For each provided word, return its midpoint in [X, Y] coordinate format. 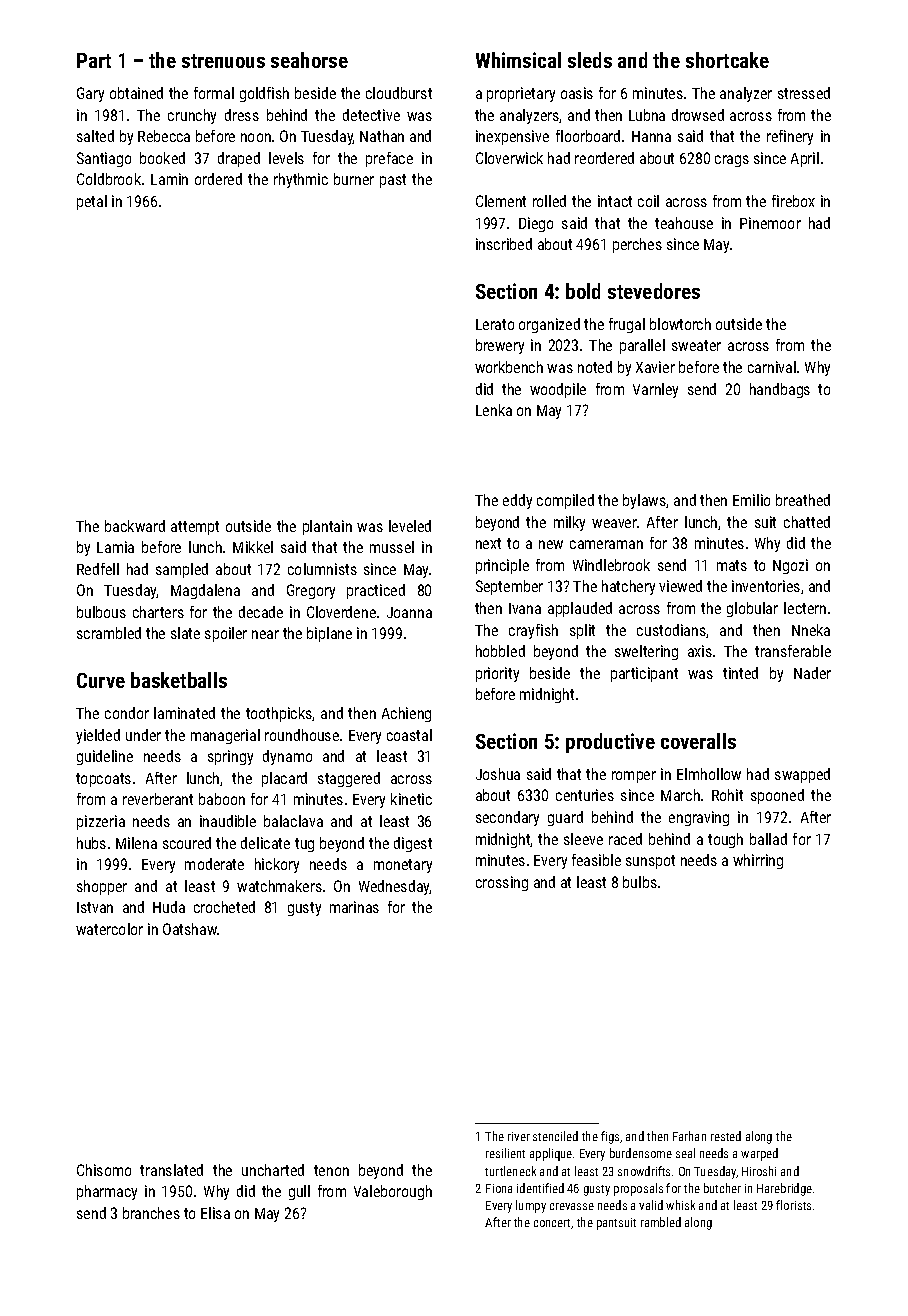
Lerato [495, 324]
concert [553, 1224]
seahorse [309, 60]
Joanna [409, 612]
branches [151, 1213]
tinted [740, 673]
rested [726, 1136]
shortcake [727, 60]
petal [92, 202]
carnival [772, 367]
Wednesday [394, 887]
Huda [169, 907]
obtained [136, 93]
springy [230, 757]
